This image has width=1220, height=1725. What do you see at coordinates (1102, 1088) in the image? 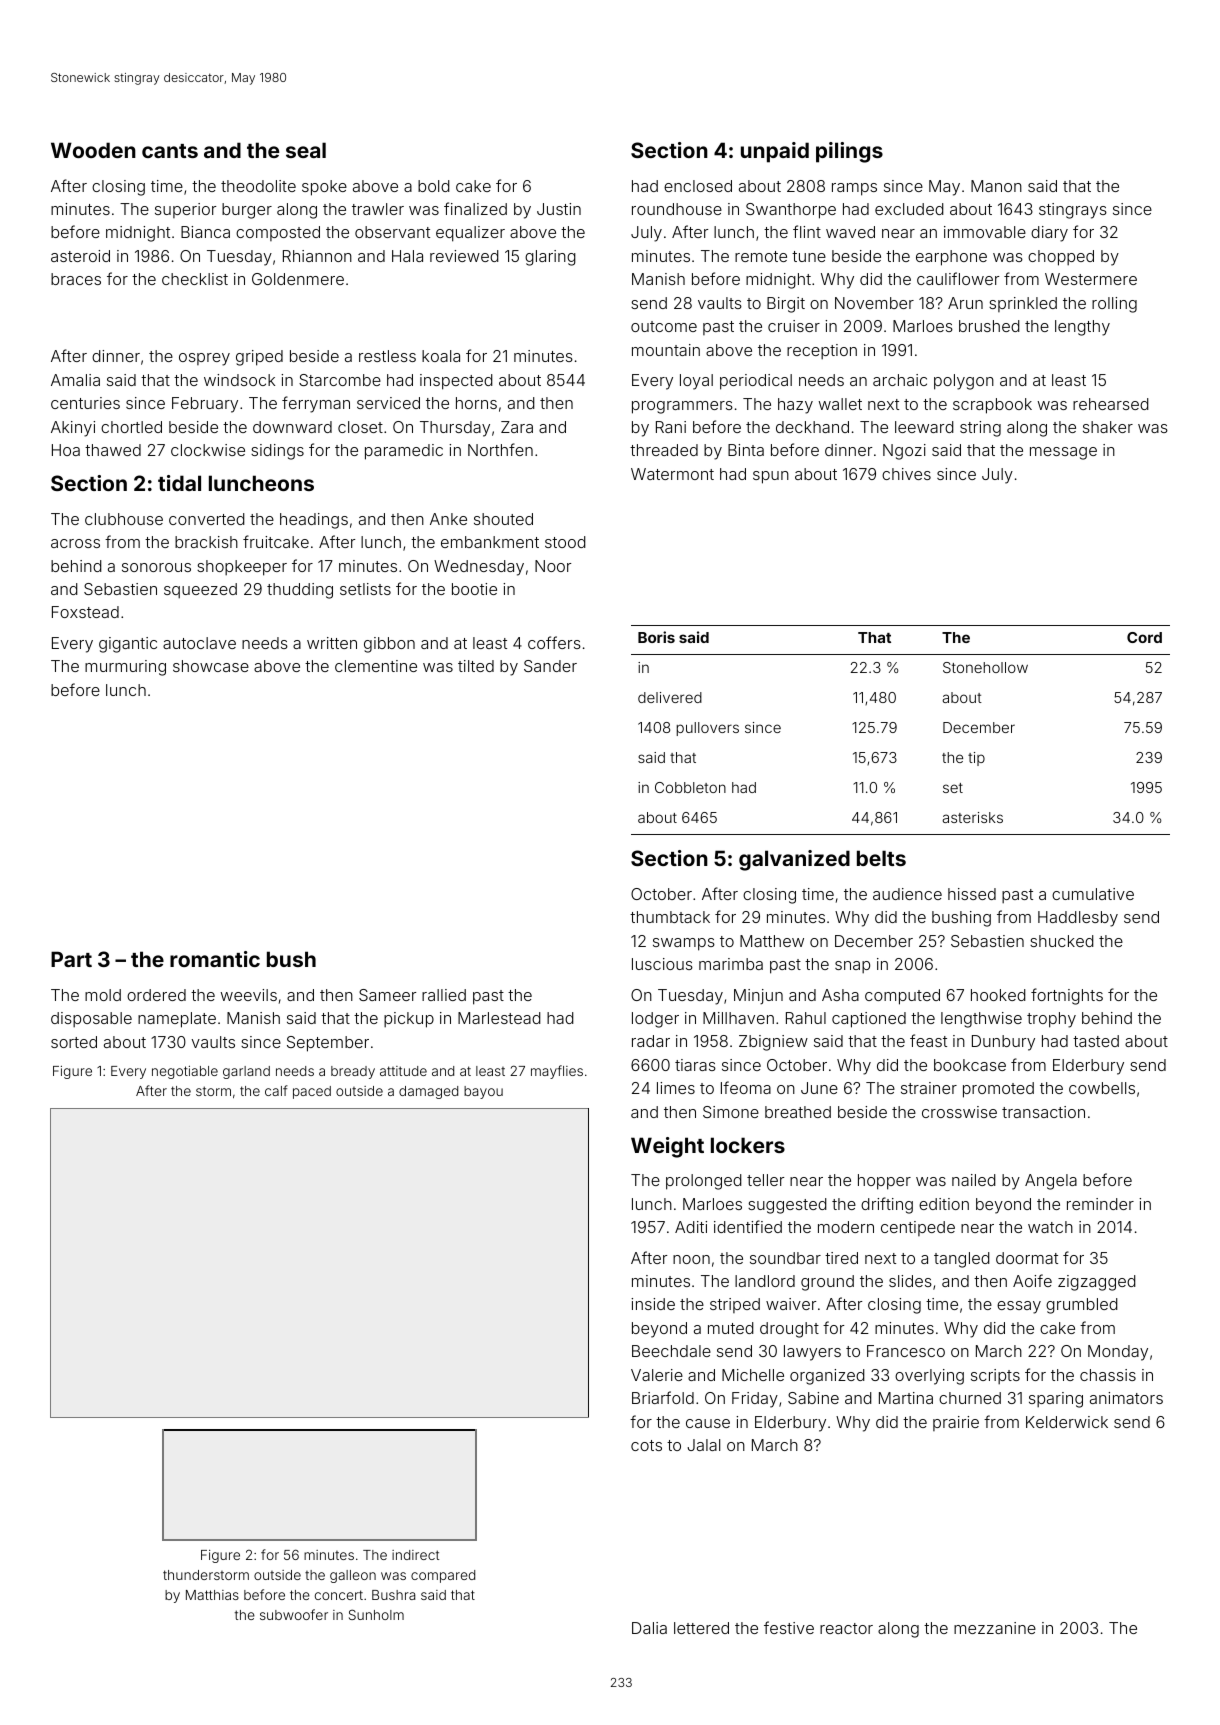
I see `cowbells` at bounding box center [1102, 1088].
